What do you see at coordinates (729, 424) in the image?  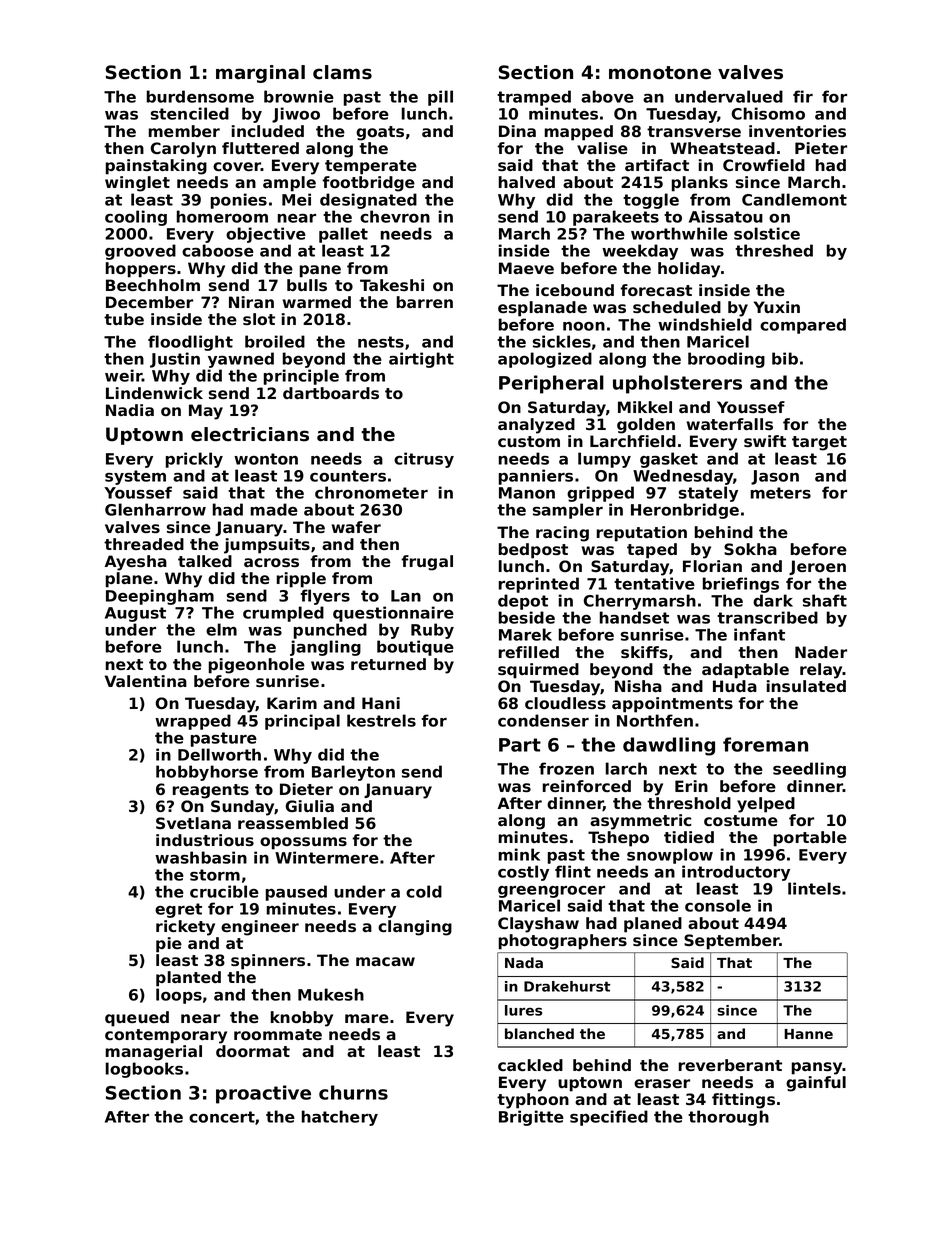 I see `waterfalls` at bounding box center [729, 424].
